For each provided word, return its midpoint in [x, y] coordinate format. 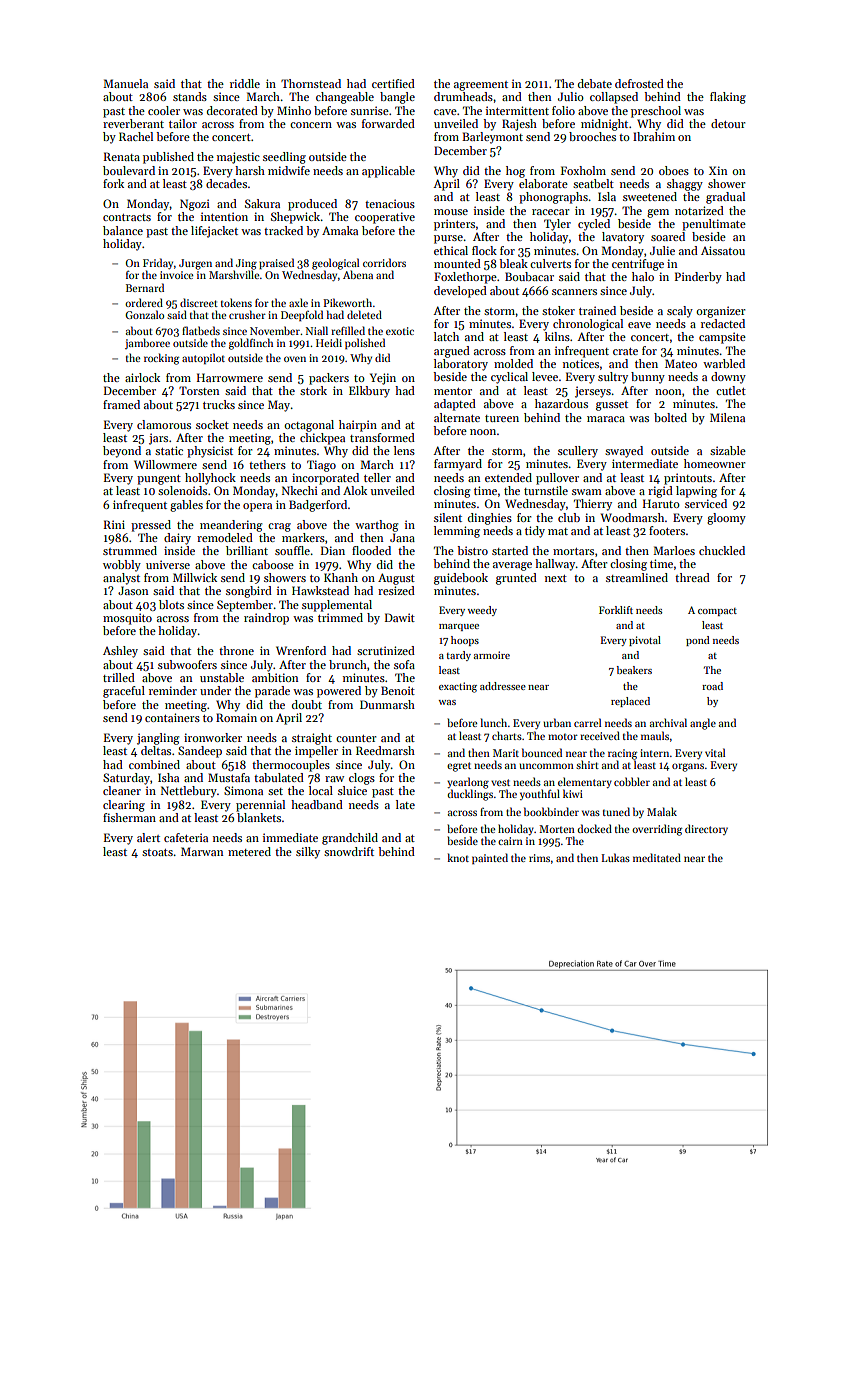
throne [236, 650]
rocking [161, 359]
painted [490, 858]
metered [249, 851]
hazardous [561, 403]
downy [728, 378]
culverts [550, 263]
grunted [516, 579]
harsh [250, 170]
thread [692, 577]
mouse [451, 212]
